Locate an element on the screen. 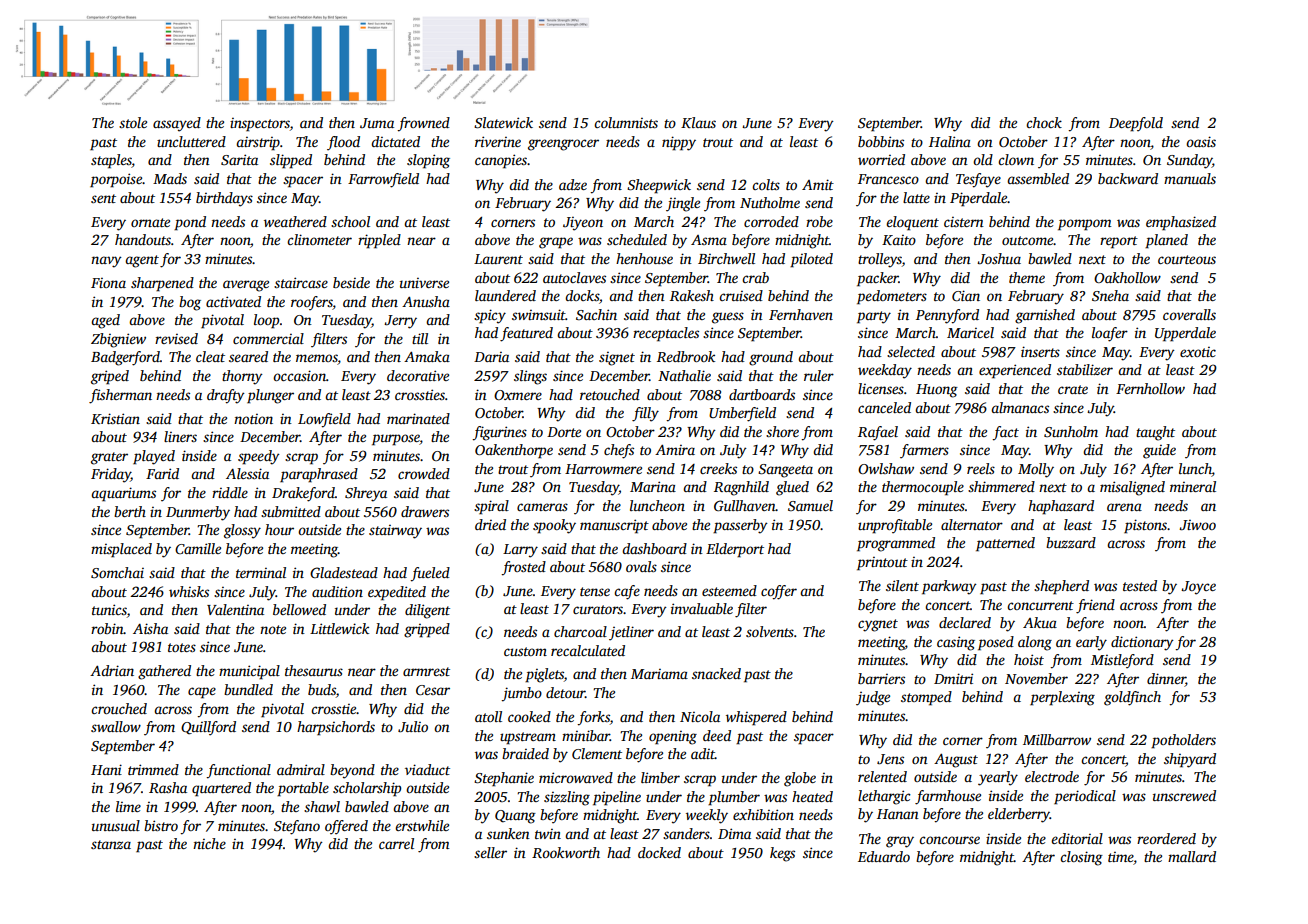 This screenshot has width=1308, height=924. beside is located at coordinates (351, 282).
